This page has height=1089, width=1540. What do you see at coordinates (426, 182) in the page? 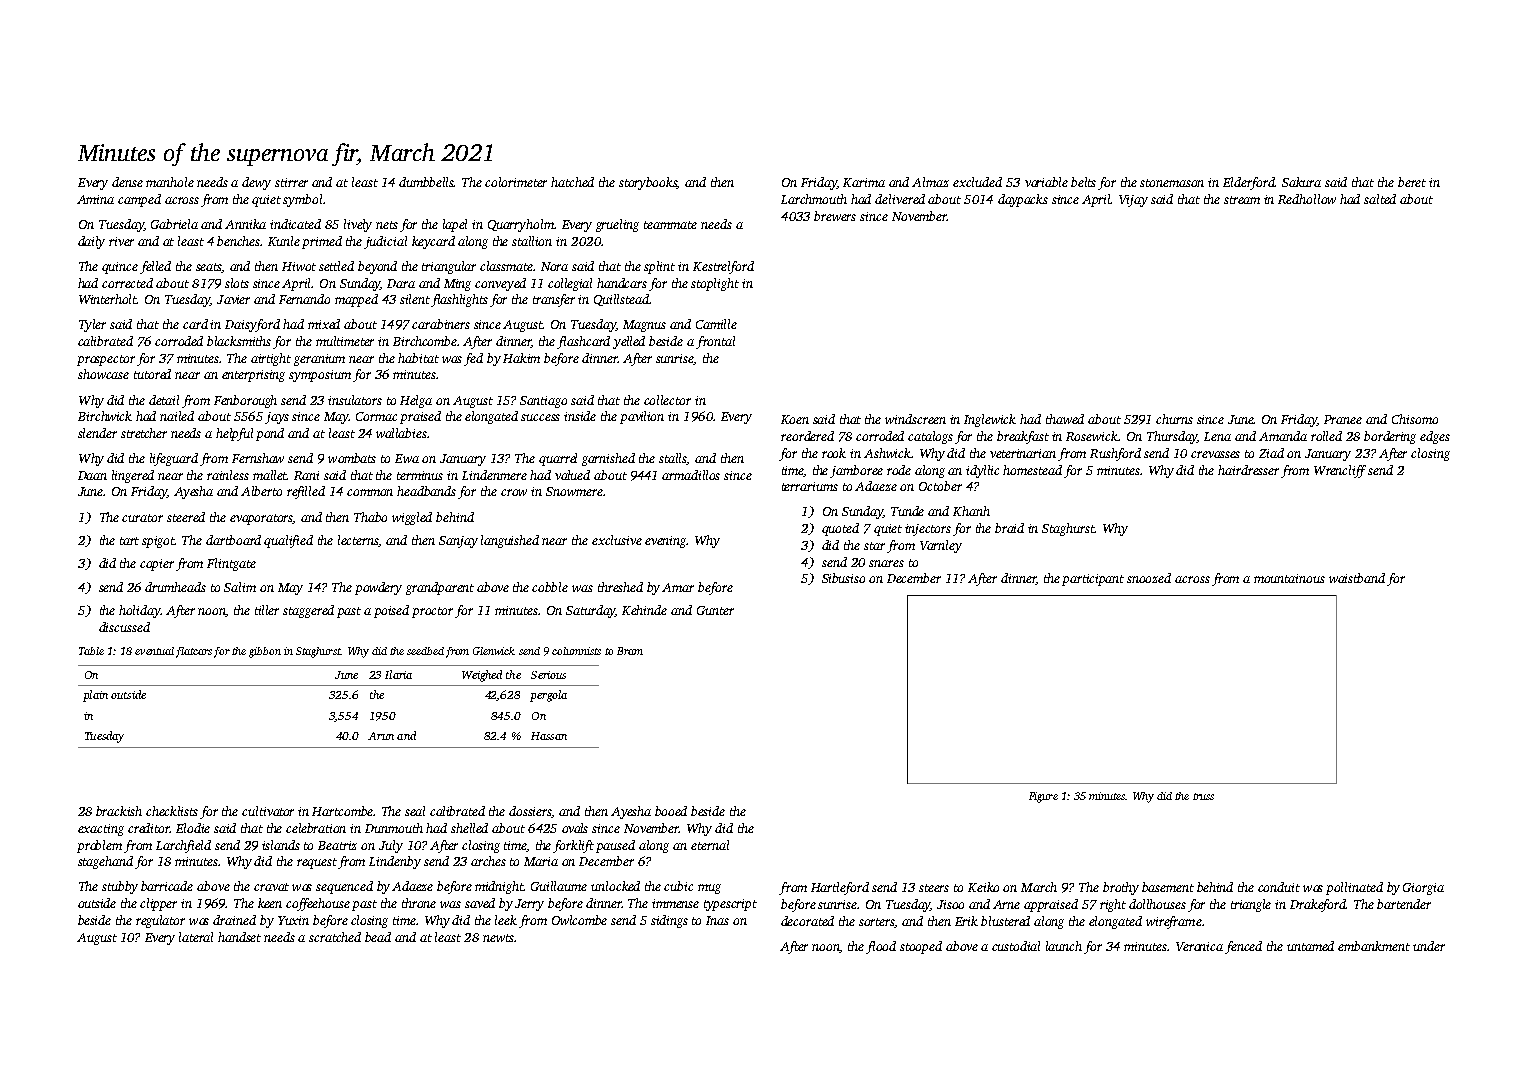
I see `dumbbells` at bounding box center [426, 182].
